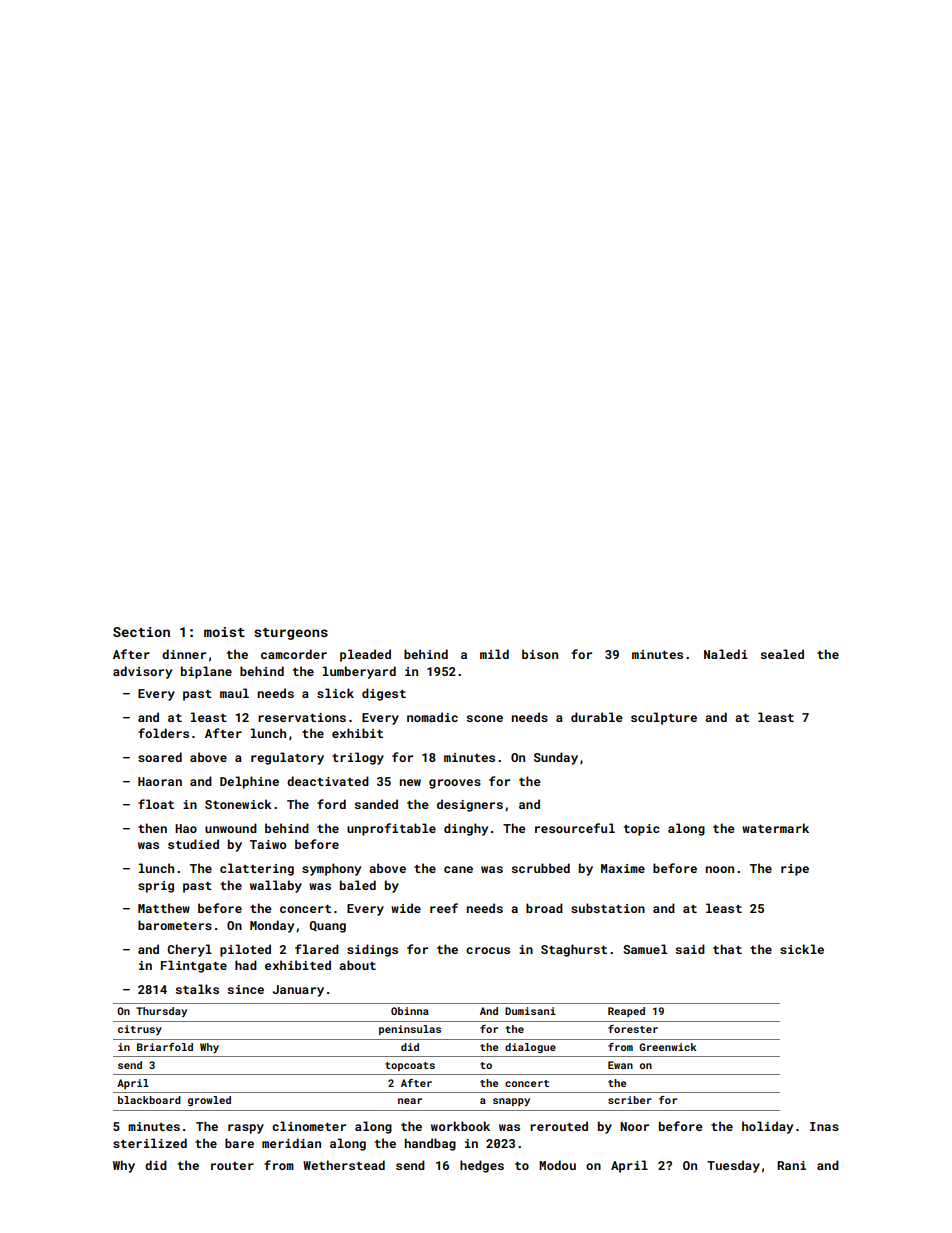  Describe the element at coordinates (232, 1166) in the page. I see `router` at that location.
